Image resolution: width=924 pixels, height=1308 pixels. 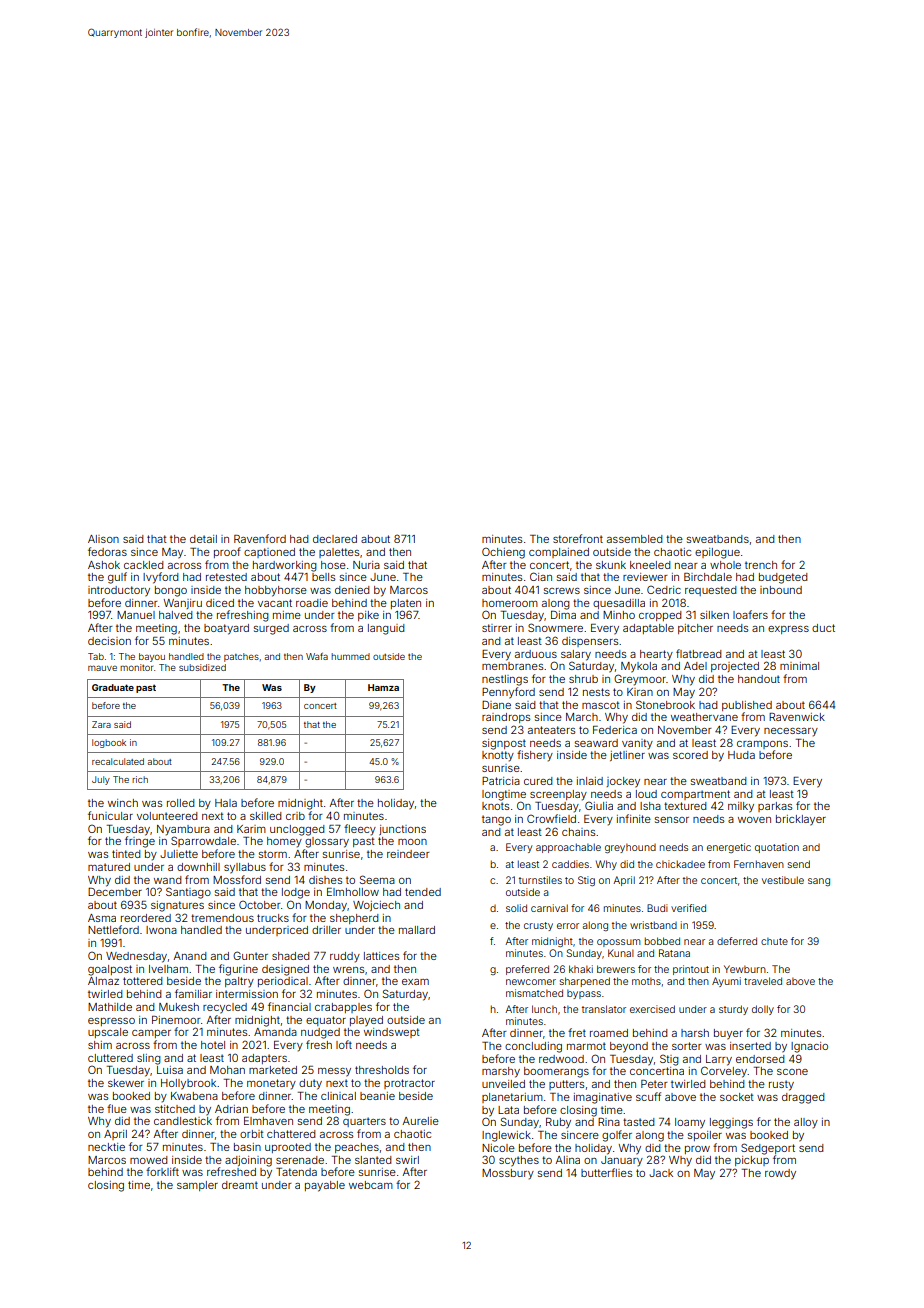 What do you see at coordinates (555, 627) in the page?
I see `Snowmere` at bounding box center [555, 627].
